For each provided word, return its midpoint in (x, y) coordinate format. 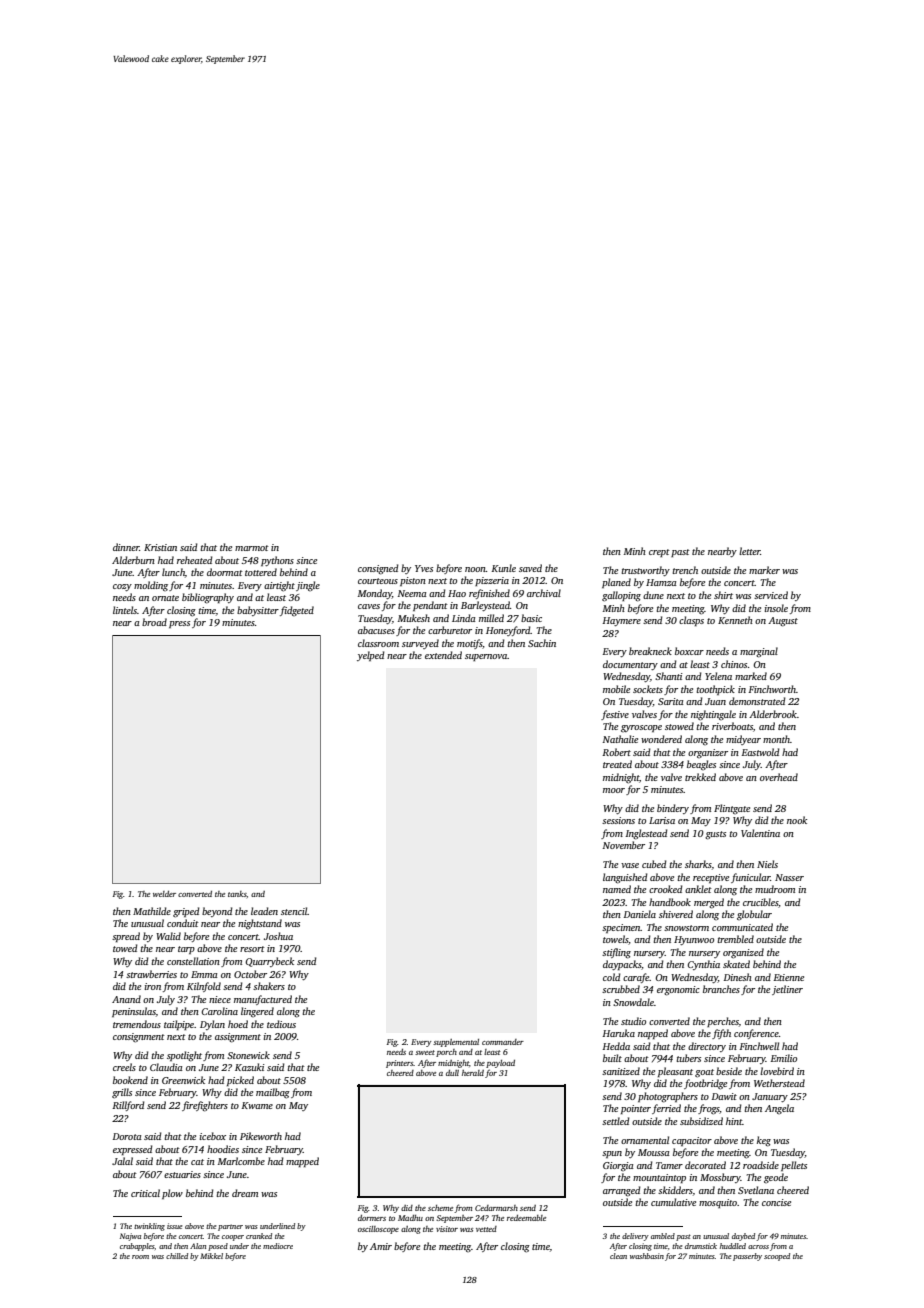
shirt (723, 595)
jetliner (787, 990)
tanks (237, 894)
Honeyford (508, 631)
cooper (233, 1238)
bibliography (208, 598)
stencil (294, 911)
